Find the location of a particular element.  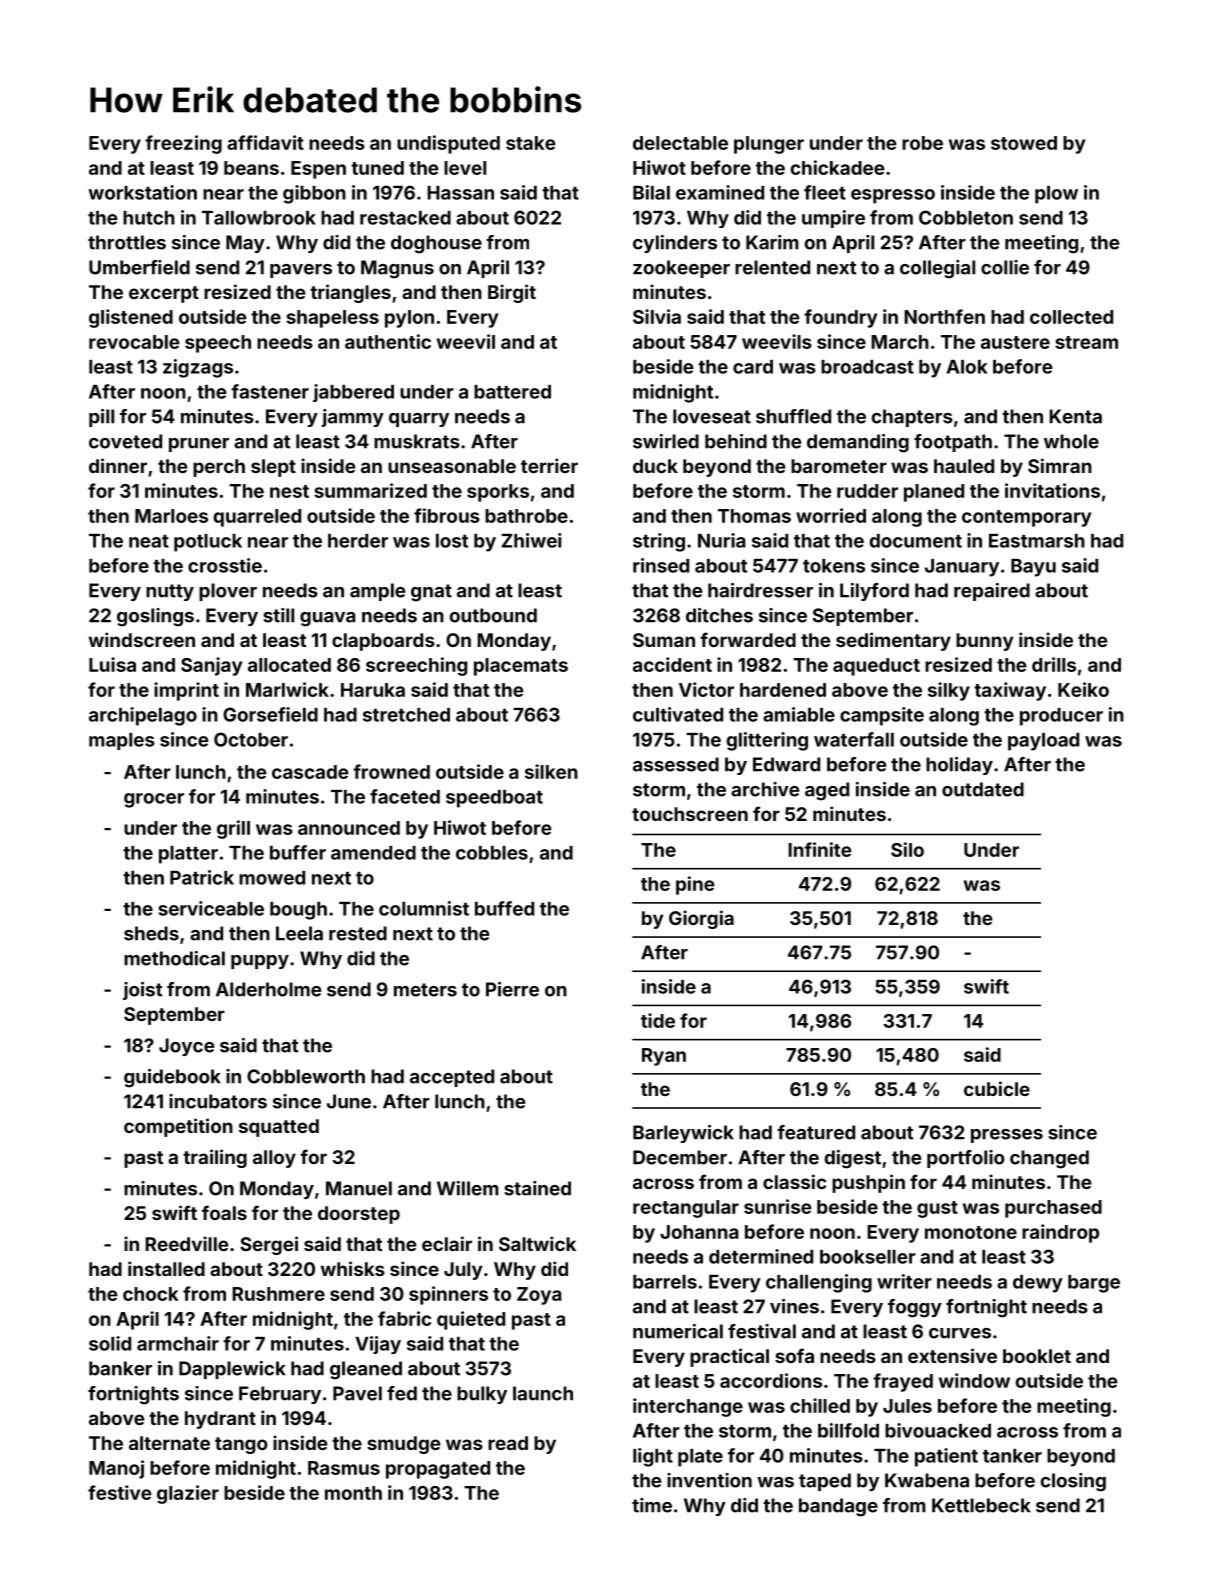

collected is located at coordinates (1071, 317).
